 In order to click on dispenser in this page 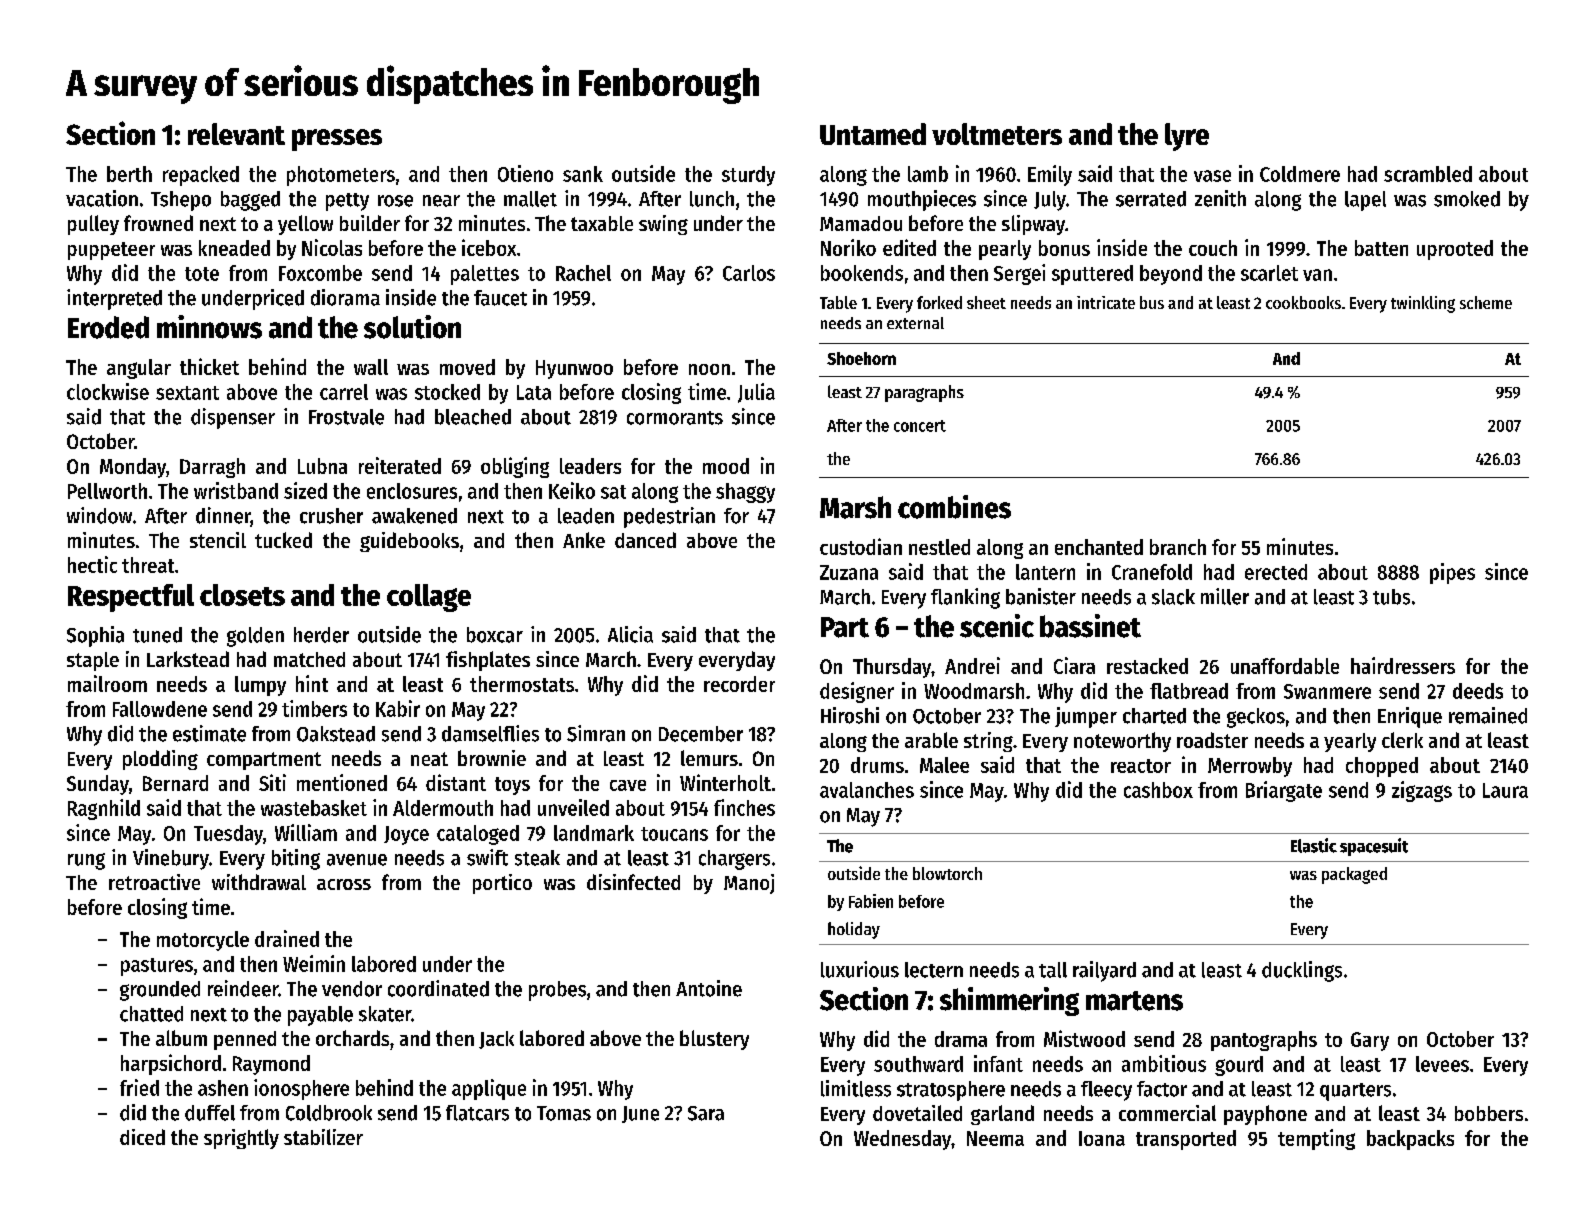, I will do `click(233, 418)`.
